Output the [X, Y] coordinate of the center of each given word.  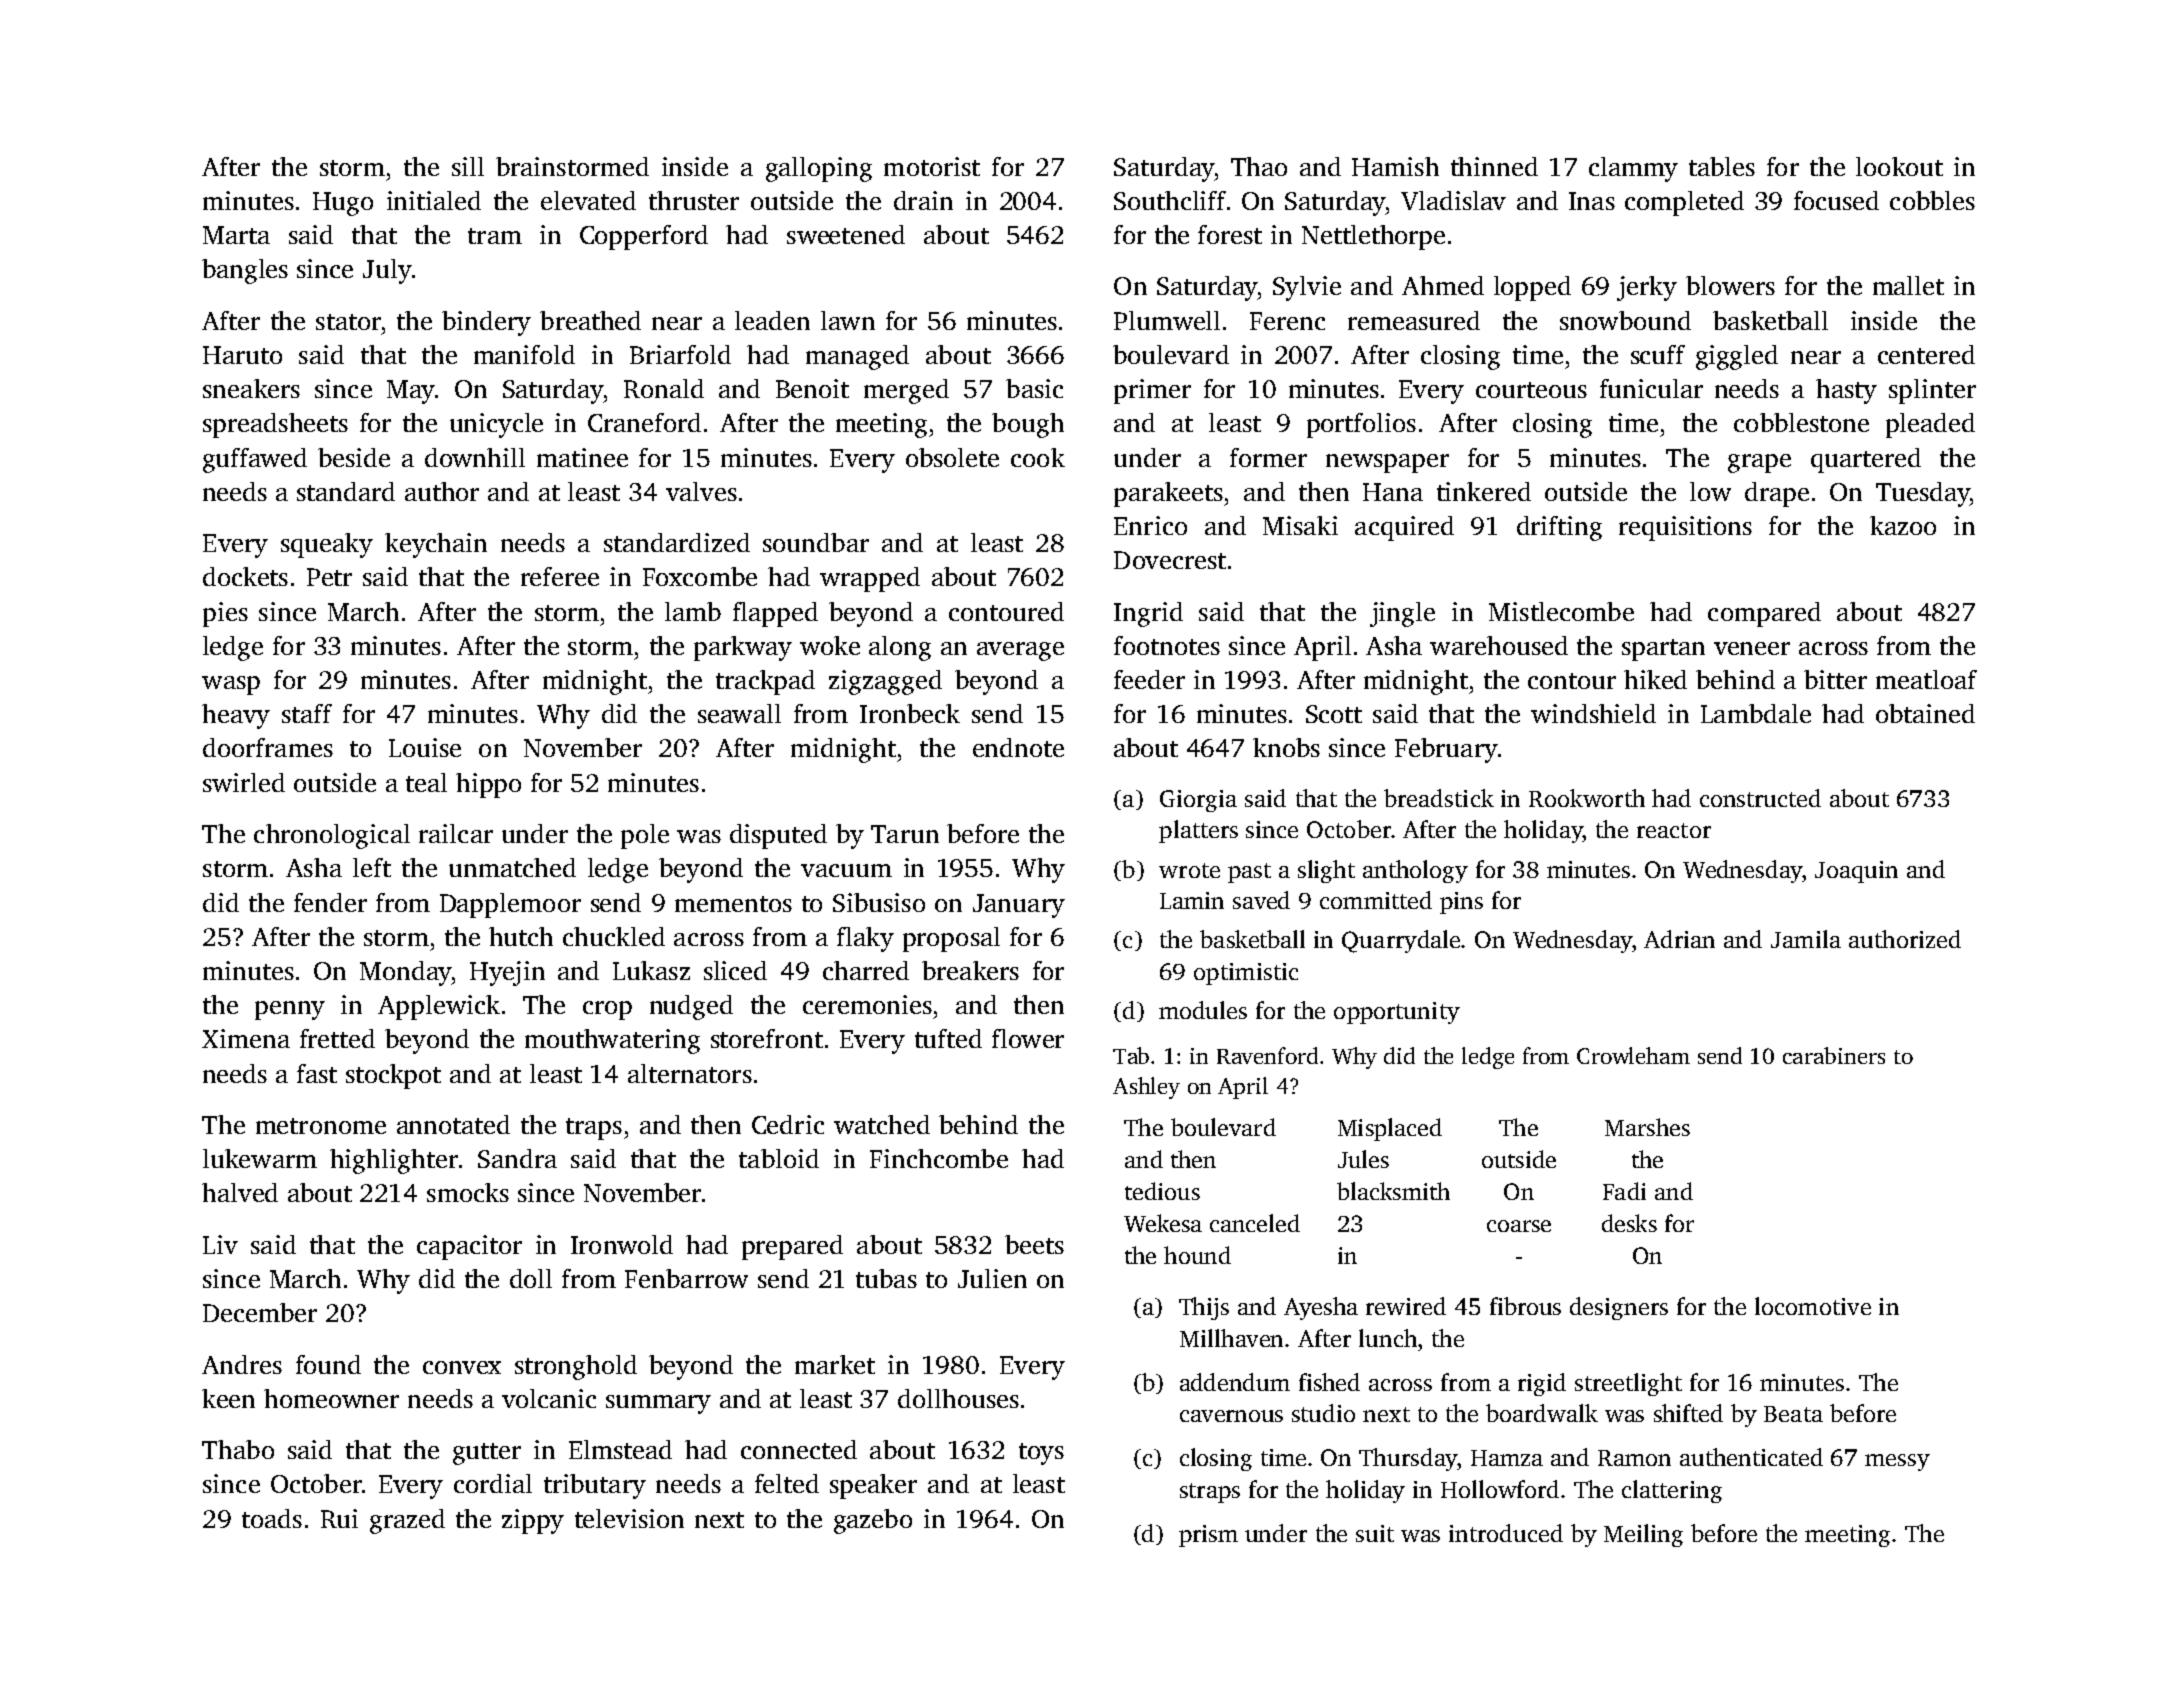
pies [225, 614]
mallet [1908, 285]
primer [1152, 391]
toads [272, 1518]
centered [1926, 354]
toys [1041, 1454]
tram [495, 236]
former [1268, 457]
